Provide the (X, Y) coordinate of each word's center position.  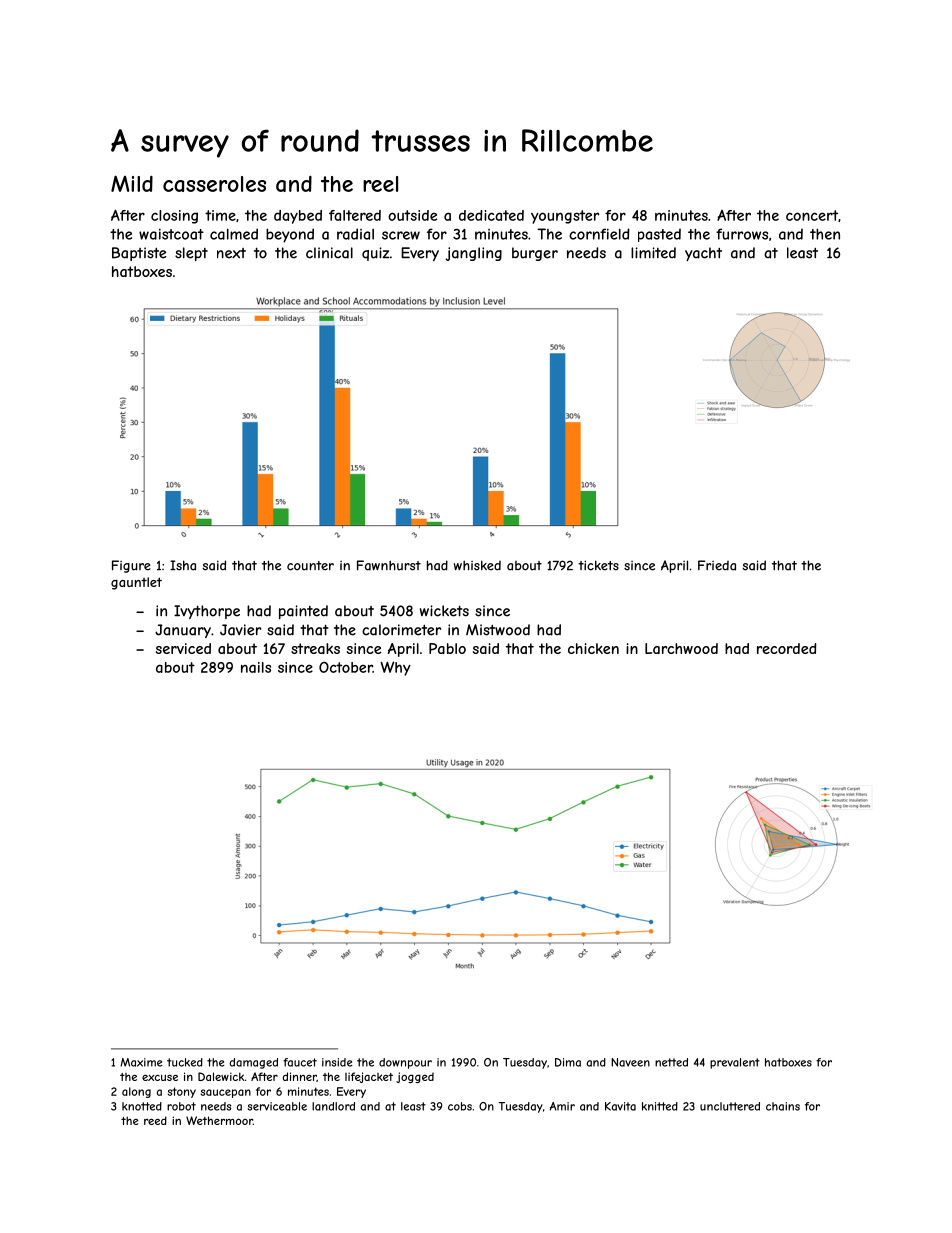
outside (412, 215)
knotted (142, 1106)
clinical (329, 253)
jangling (474, 254)
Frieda (717, 565)
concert (812, 215)
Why (395, 668)
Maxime (141, 1062)
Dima (568, 1062)
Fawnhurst (389, 565)
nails (256, 667)
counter (310, 566)
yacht (703, 254)
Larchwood (681, 648)
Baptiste (139, 254)
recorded (786, 648)
